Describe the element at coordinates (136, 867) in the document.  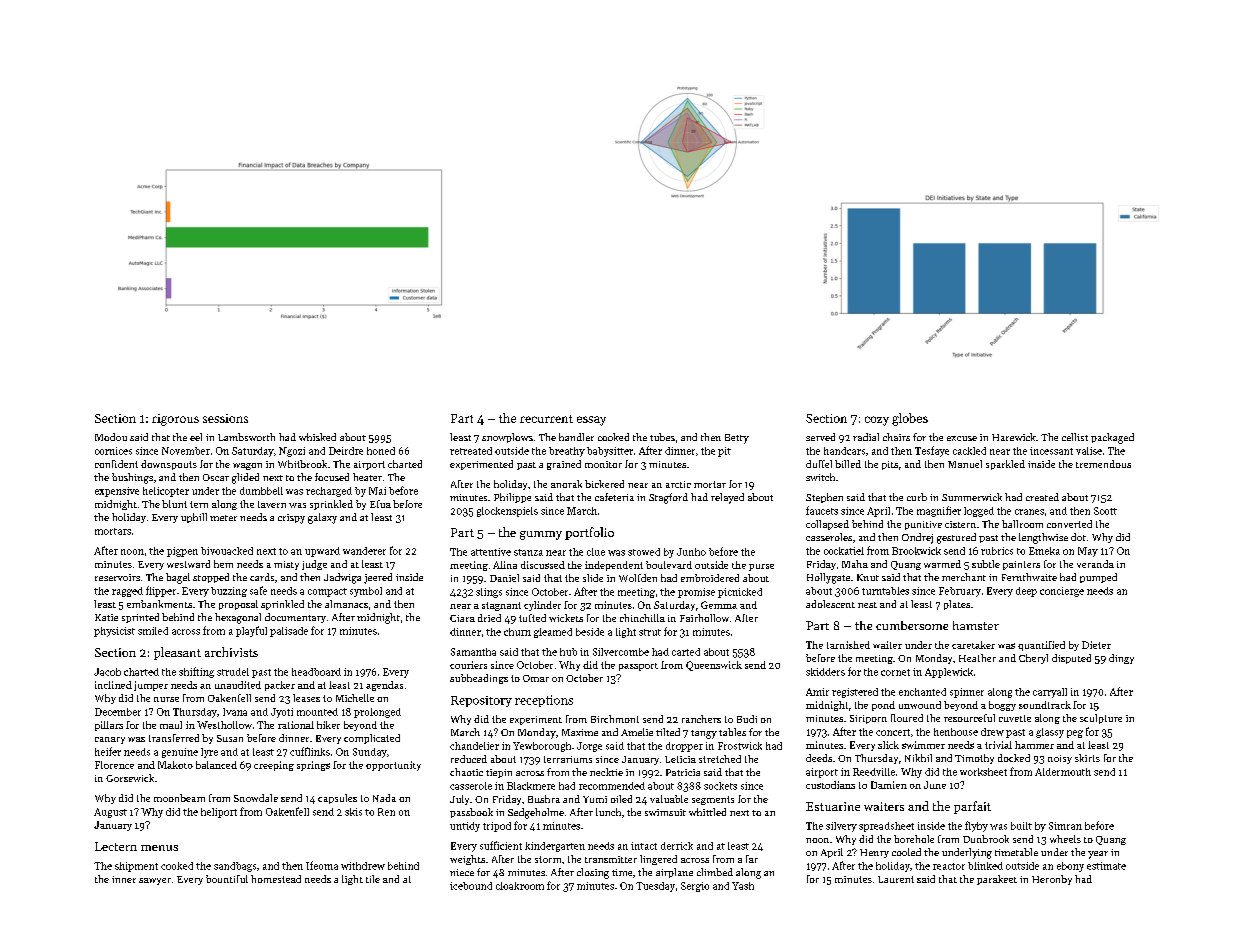
I see `shipment` at that location.
